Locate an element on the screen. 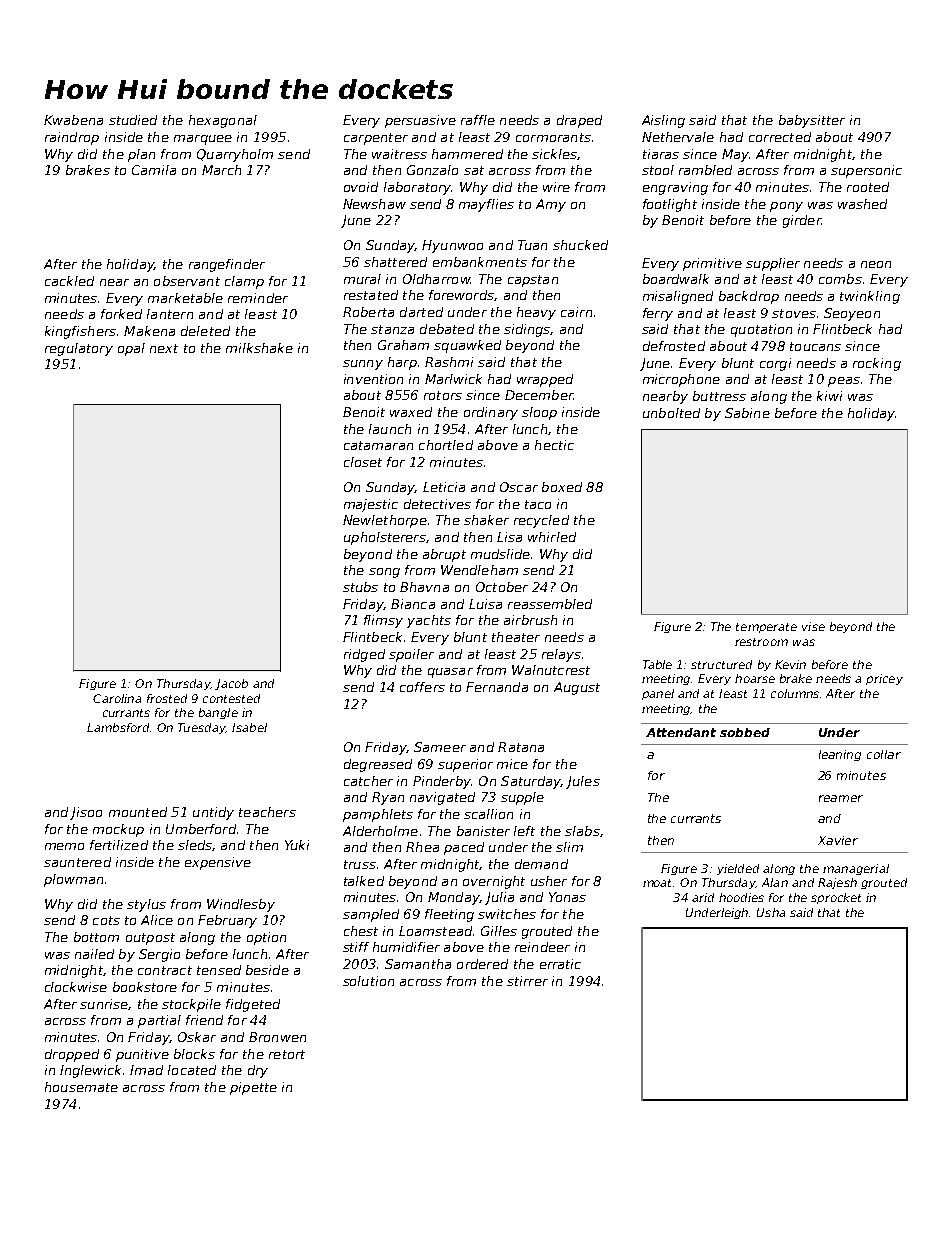 The width and height of the screenshot is (952, 1233). pipette is located at coordinates (253, 1088).
